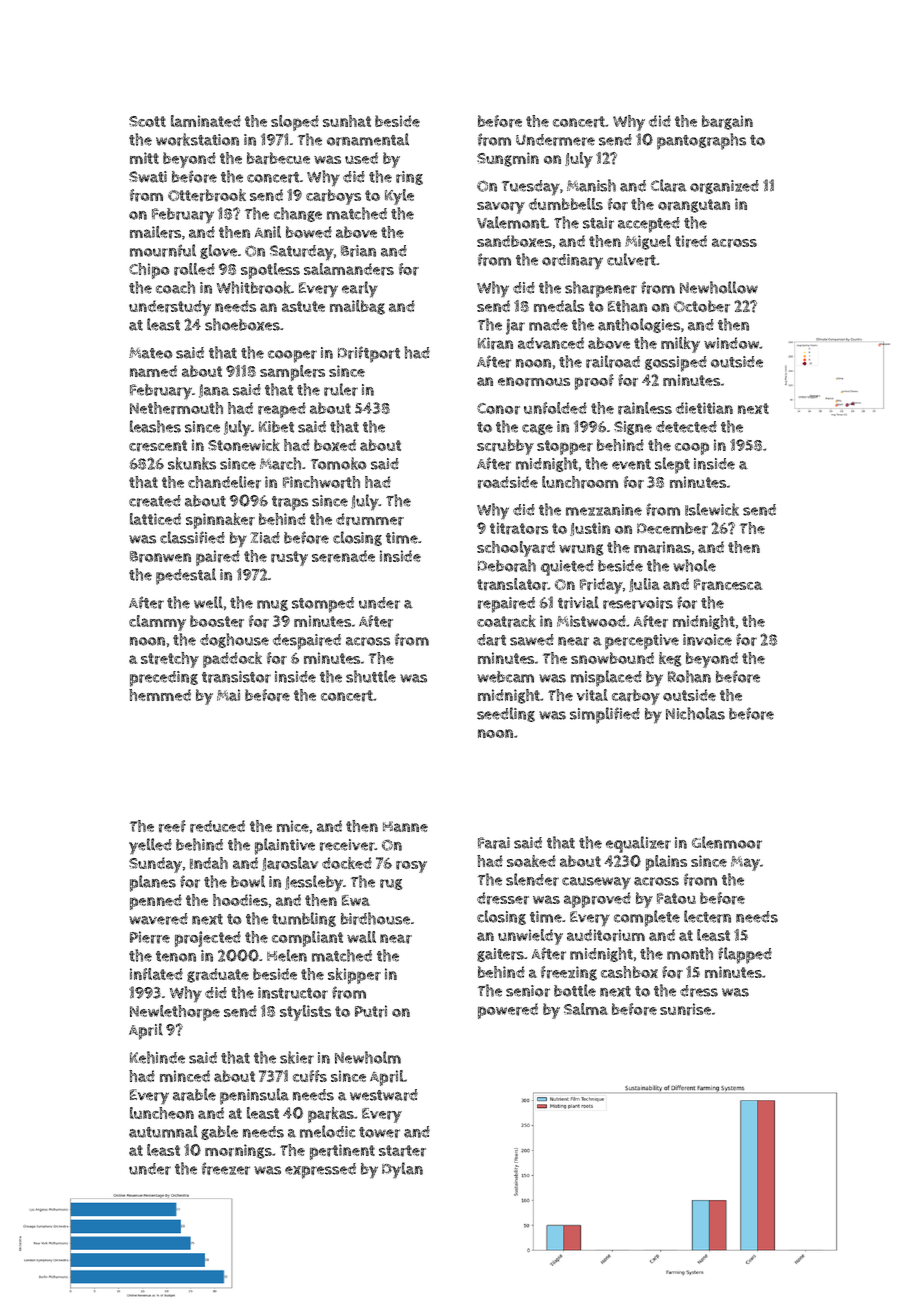  Describe the element at coordinates (514, 241) in the screenshot. I see `sandboxes` at that location.
